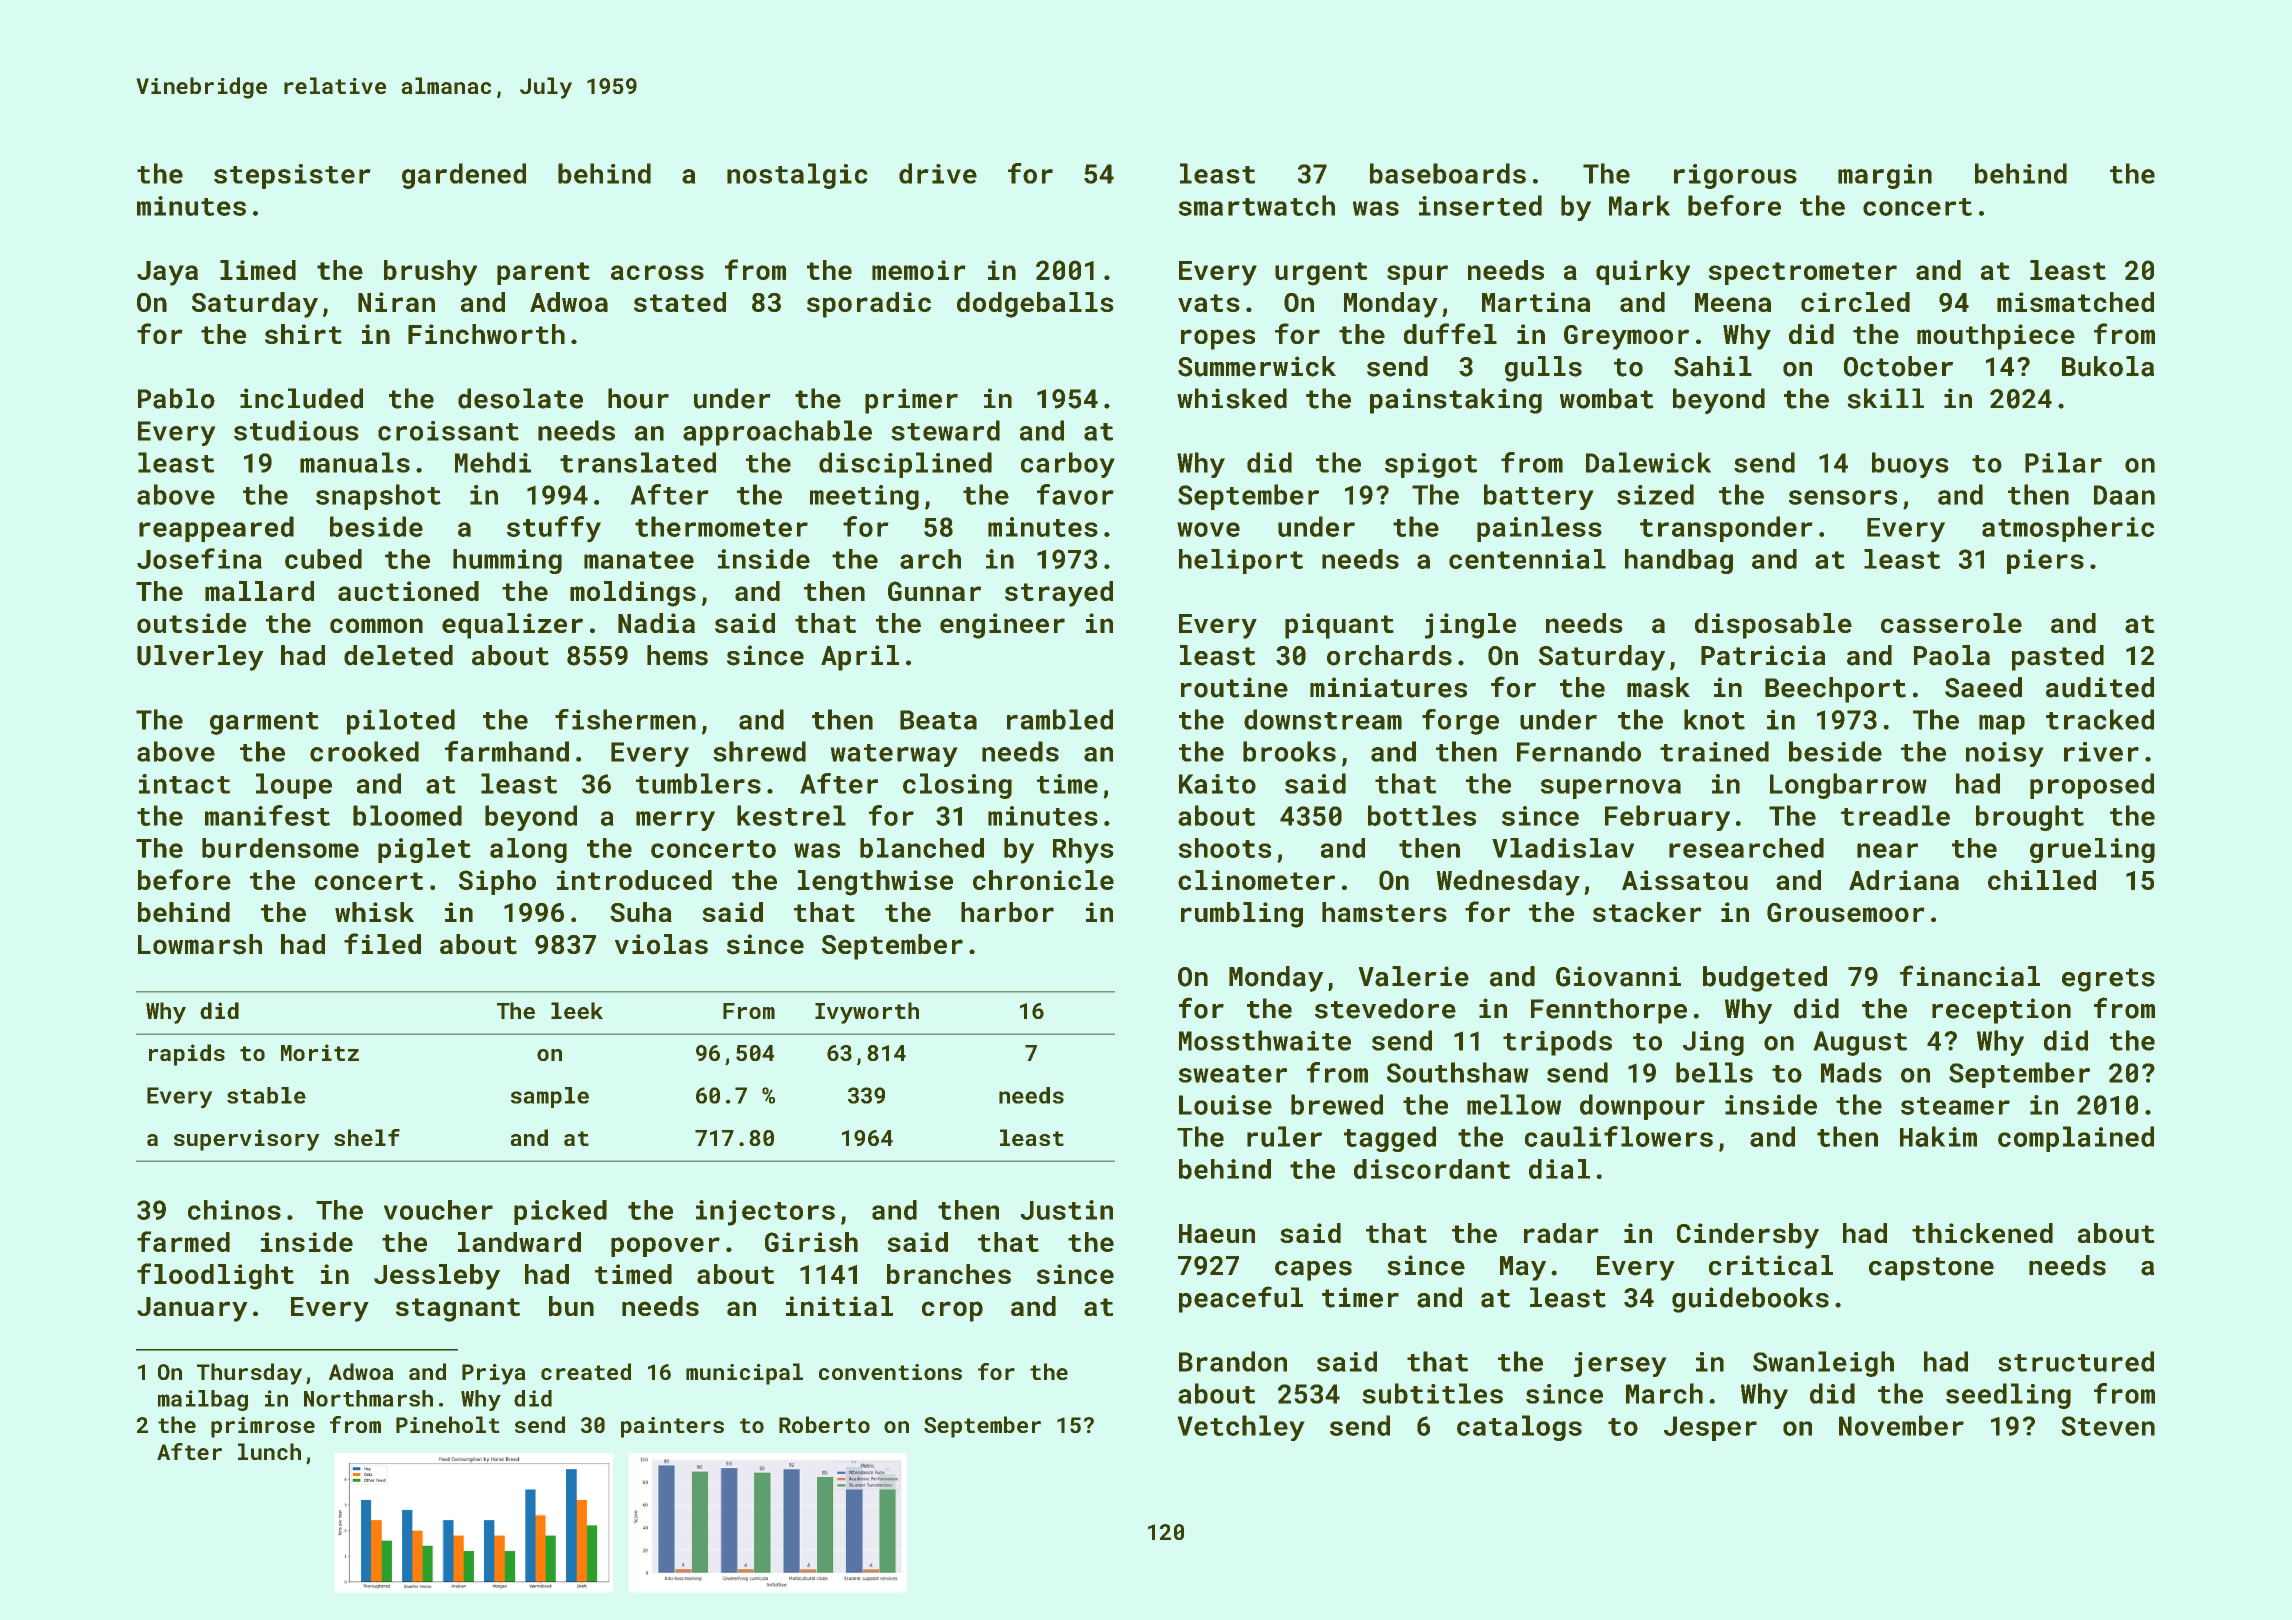  I want to click on spectrometer, so click(1802, 273).
